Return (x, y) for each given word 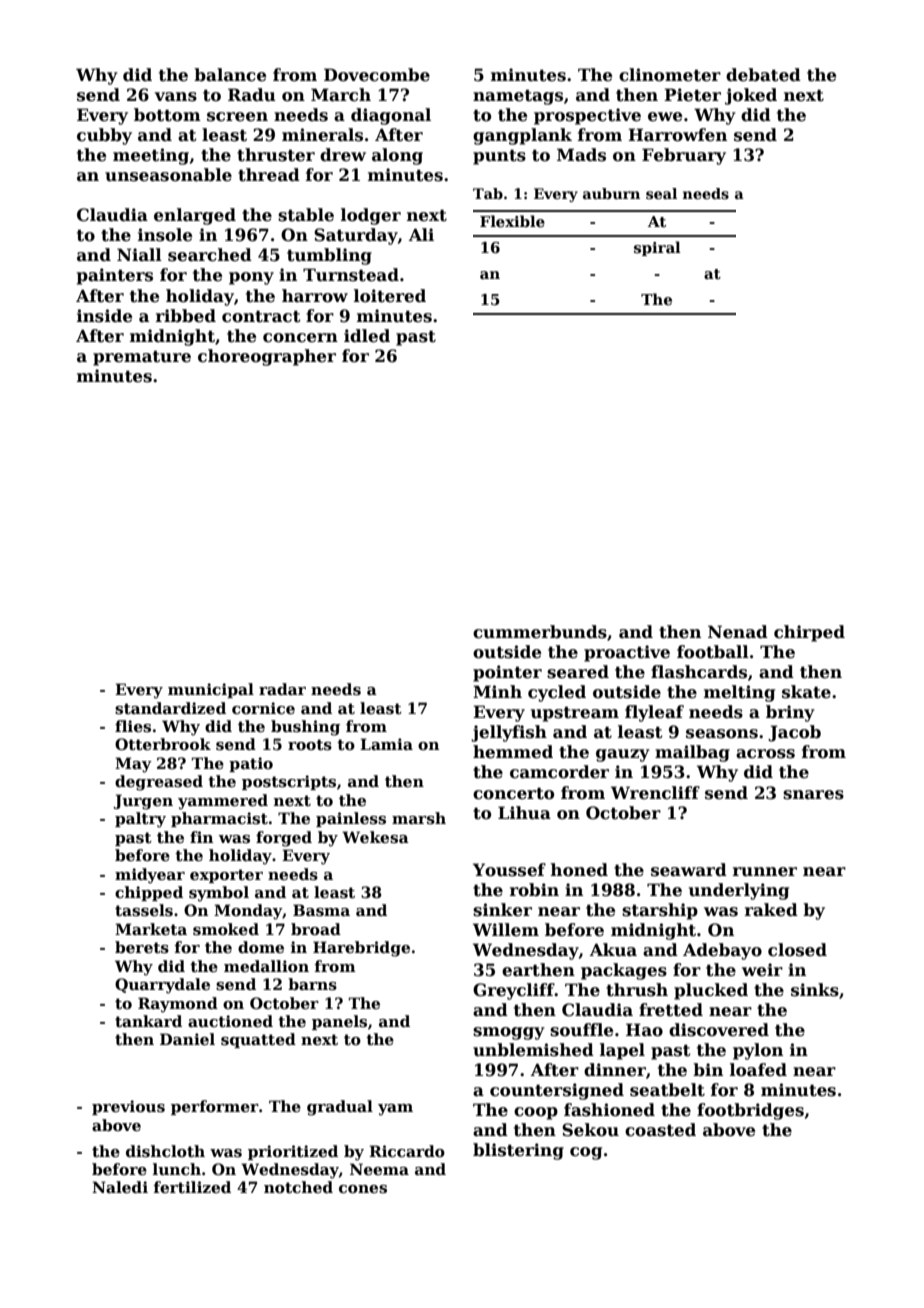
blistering (518, 1151)
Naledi (120, 1187)
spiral (657, 248)
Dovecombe (377, 75)
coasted (660, 1130)
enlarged (195, 216)
